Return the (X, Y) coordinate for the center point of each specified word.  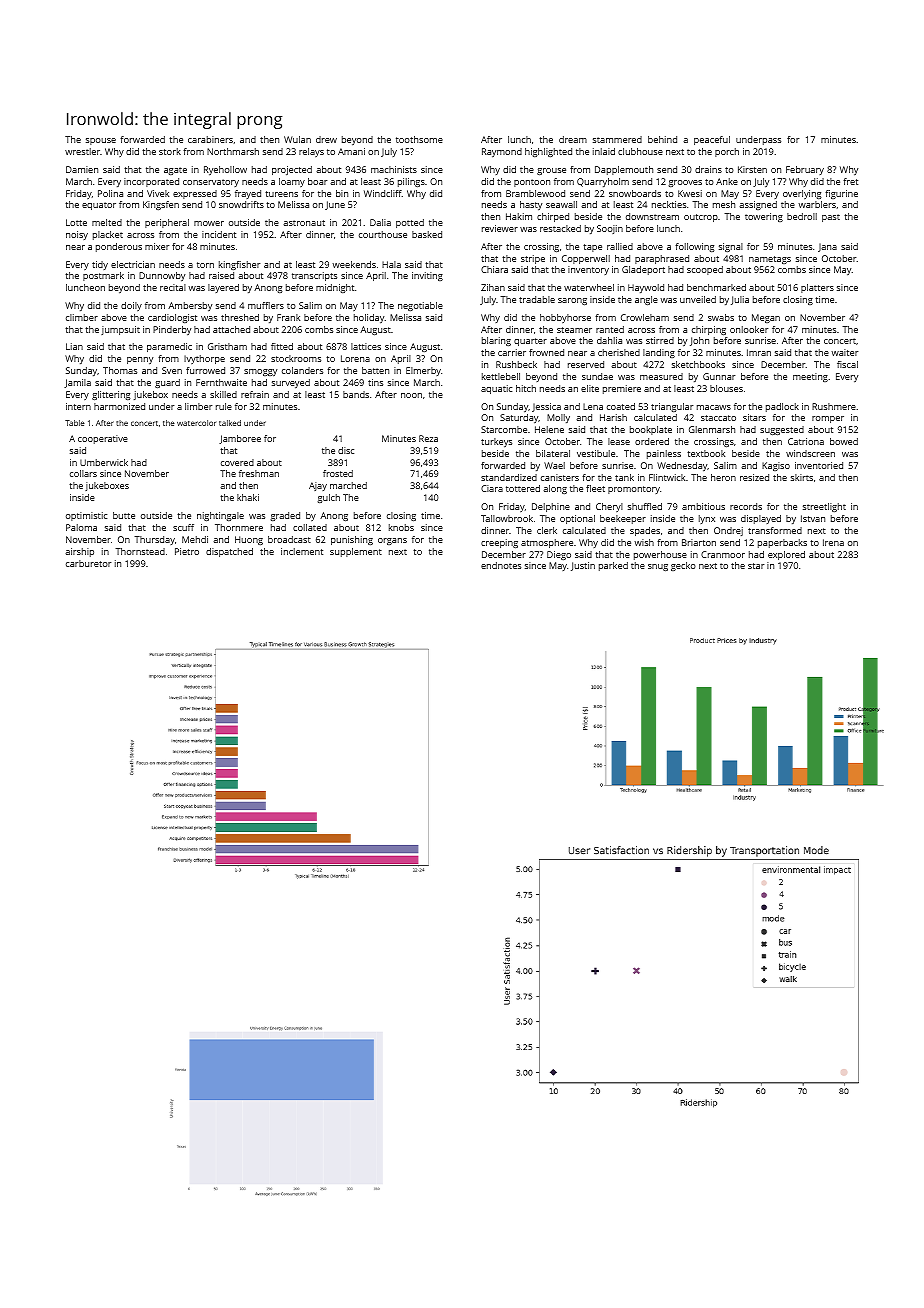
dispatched (229, 552)
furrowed (205, 370)
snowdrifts (241, 204)
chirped (553, 217)
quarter (530, 342)
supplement (356, 552)
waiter (844, 352)
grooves (685, 183)
